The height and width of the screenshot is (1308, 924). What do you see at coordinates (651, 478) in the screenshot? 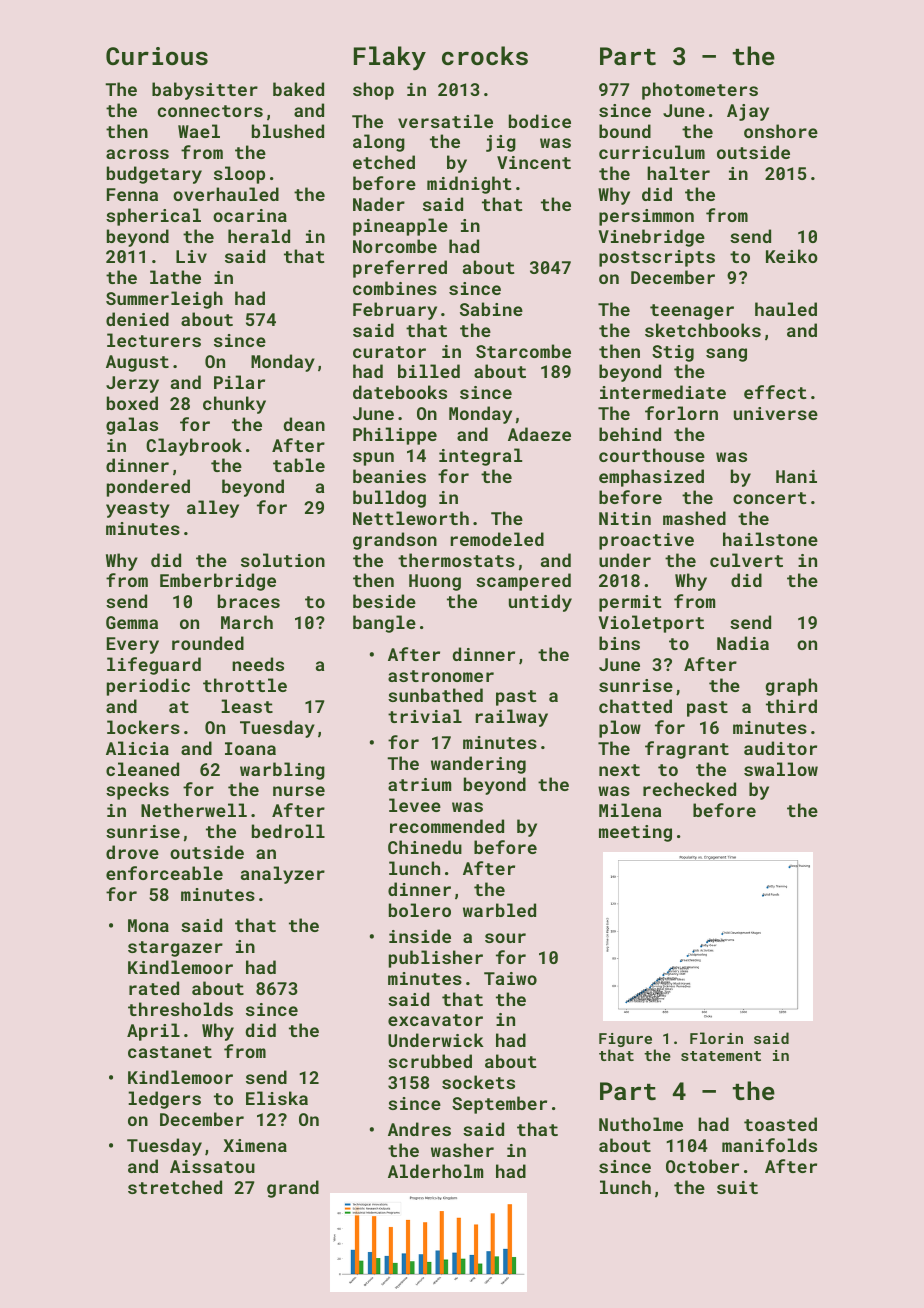
I see `emphasized` at bounding box center [651, 478].
